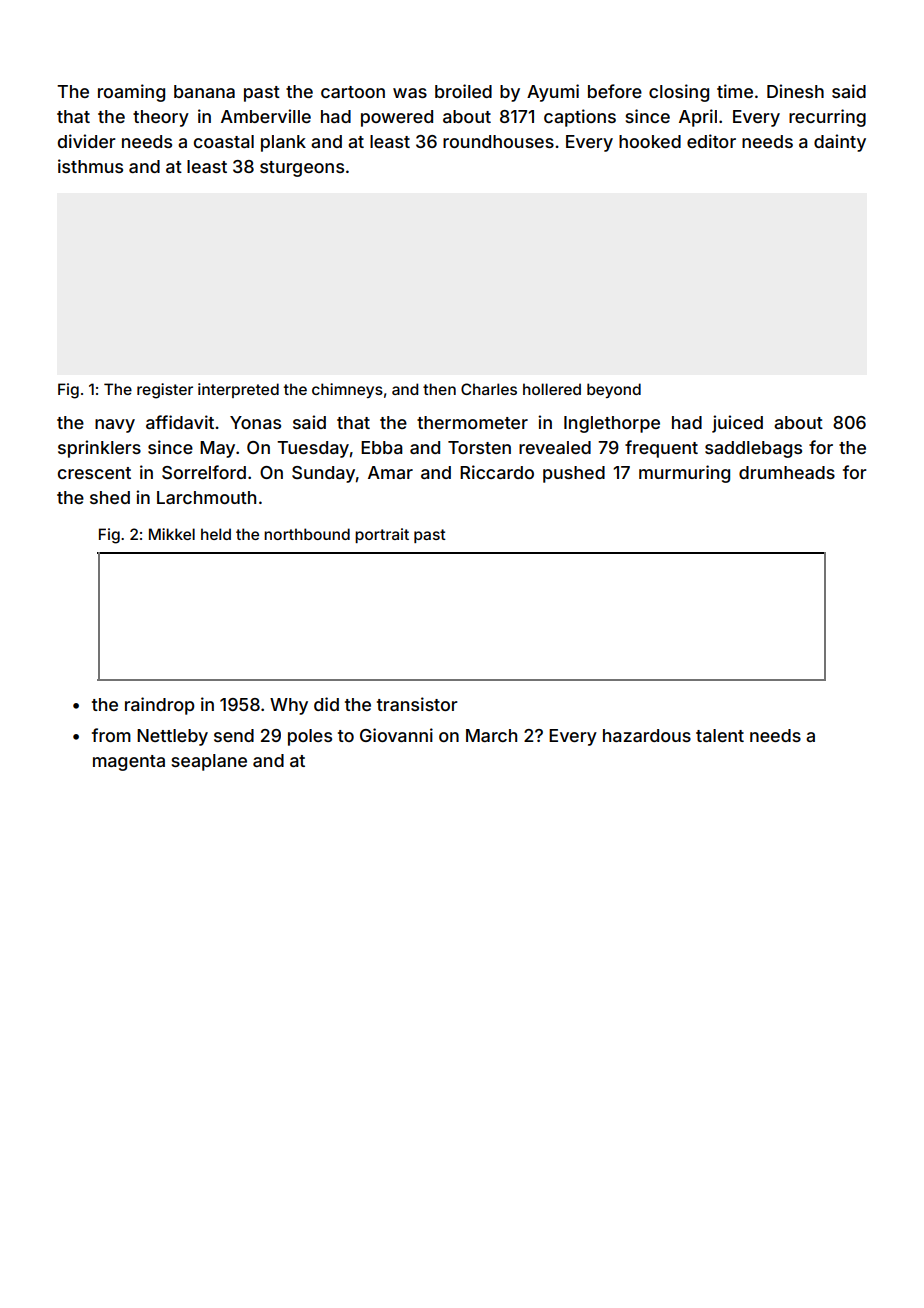 This document has width=924, height=1308. I want to click on March, so click(491, 735).
